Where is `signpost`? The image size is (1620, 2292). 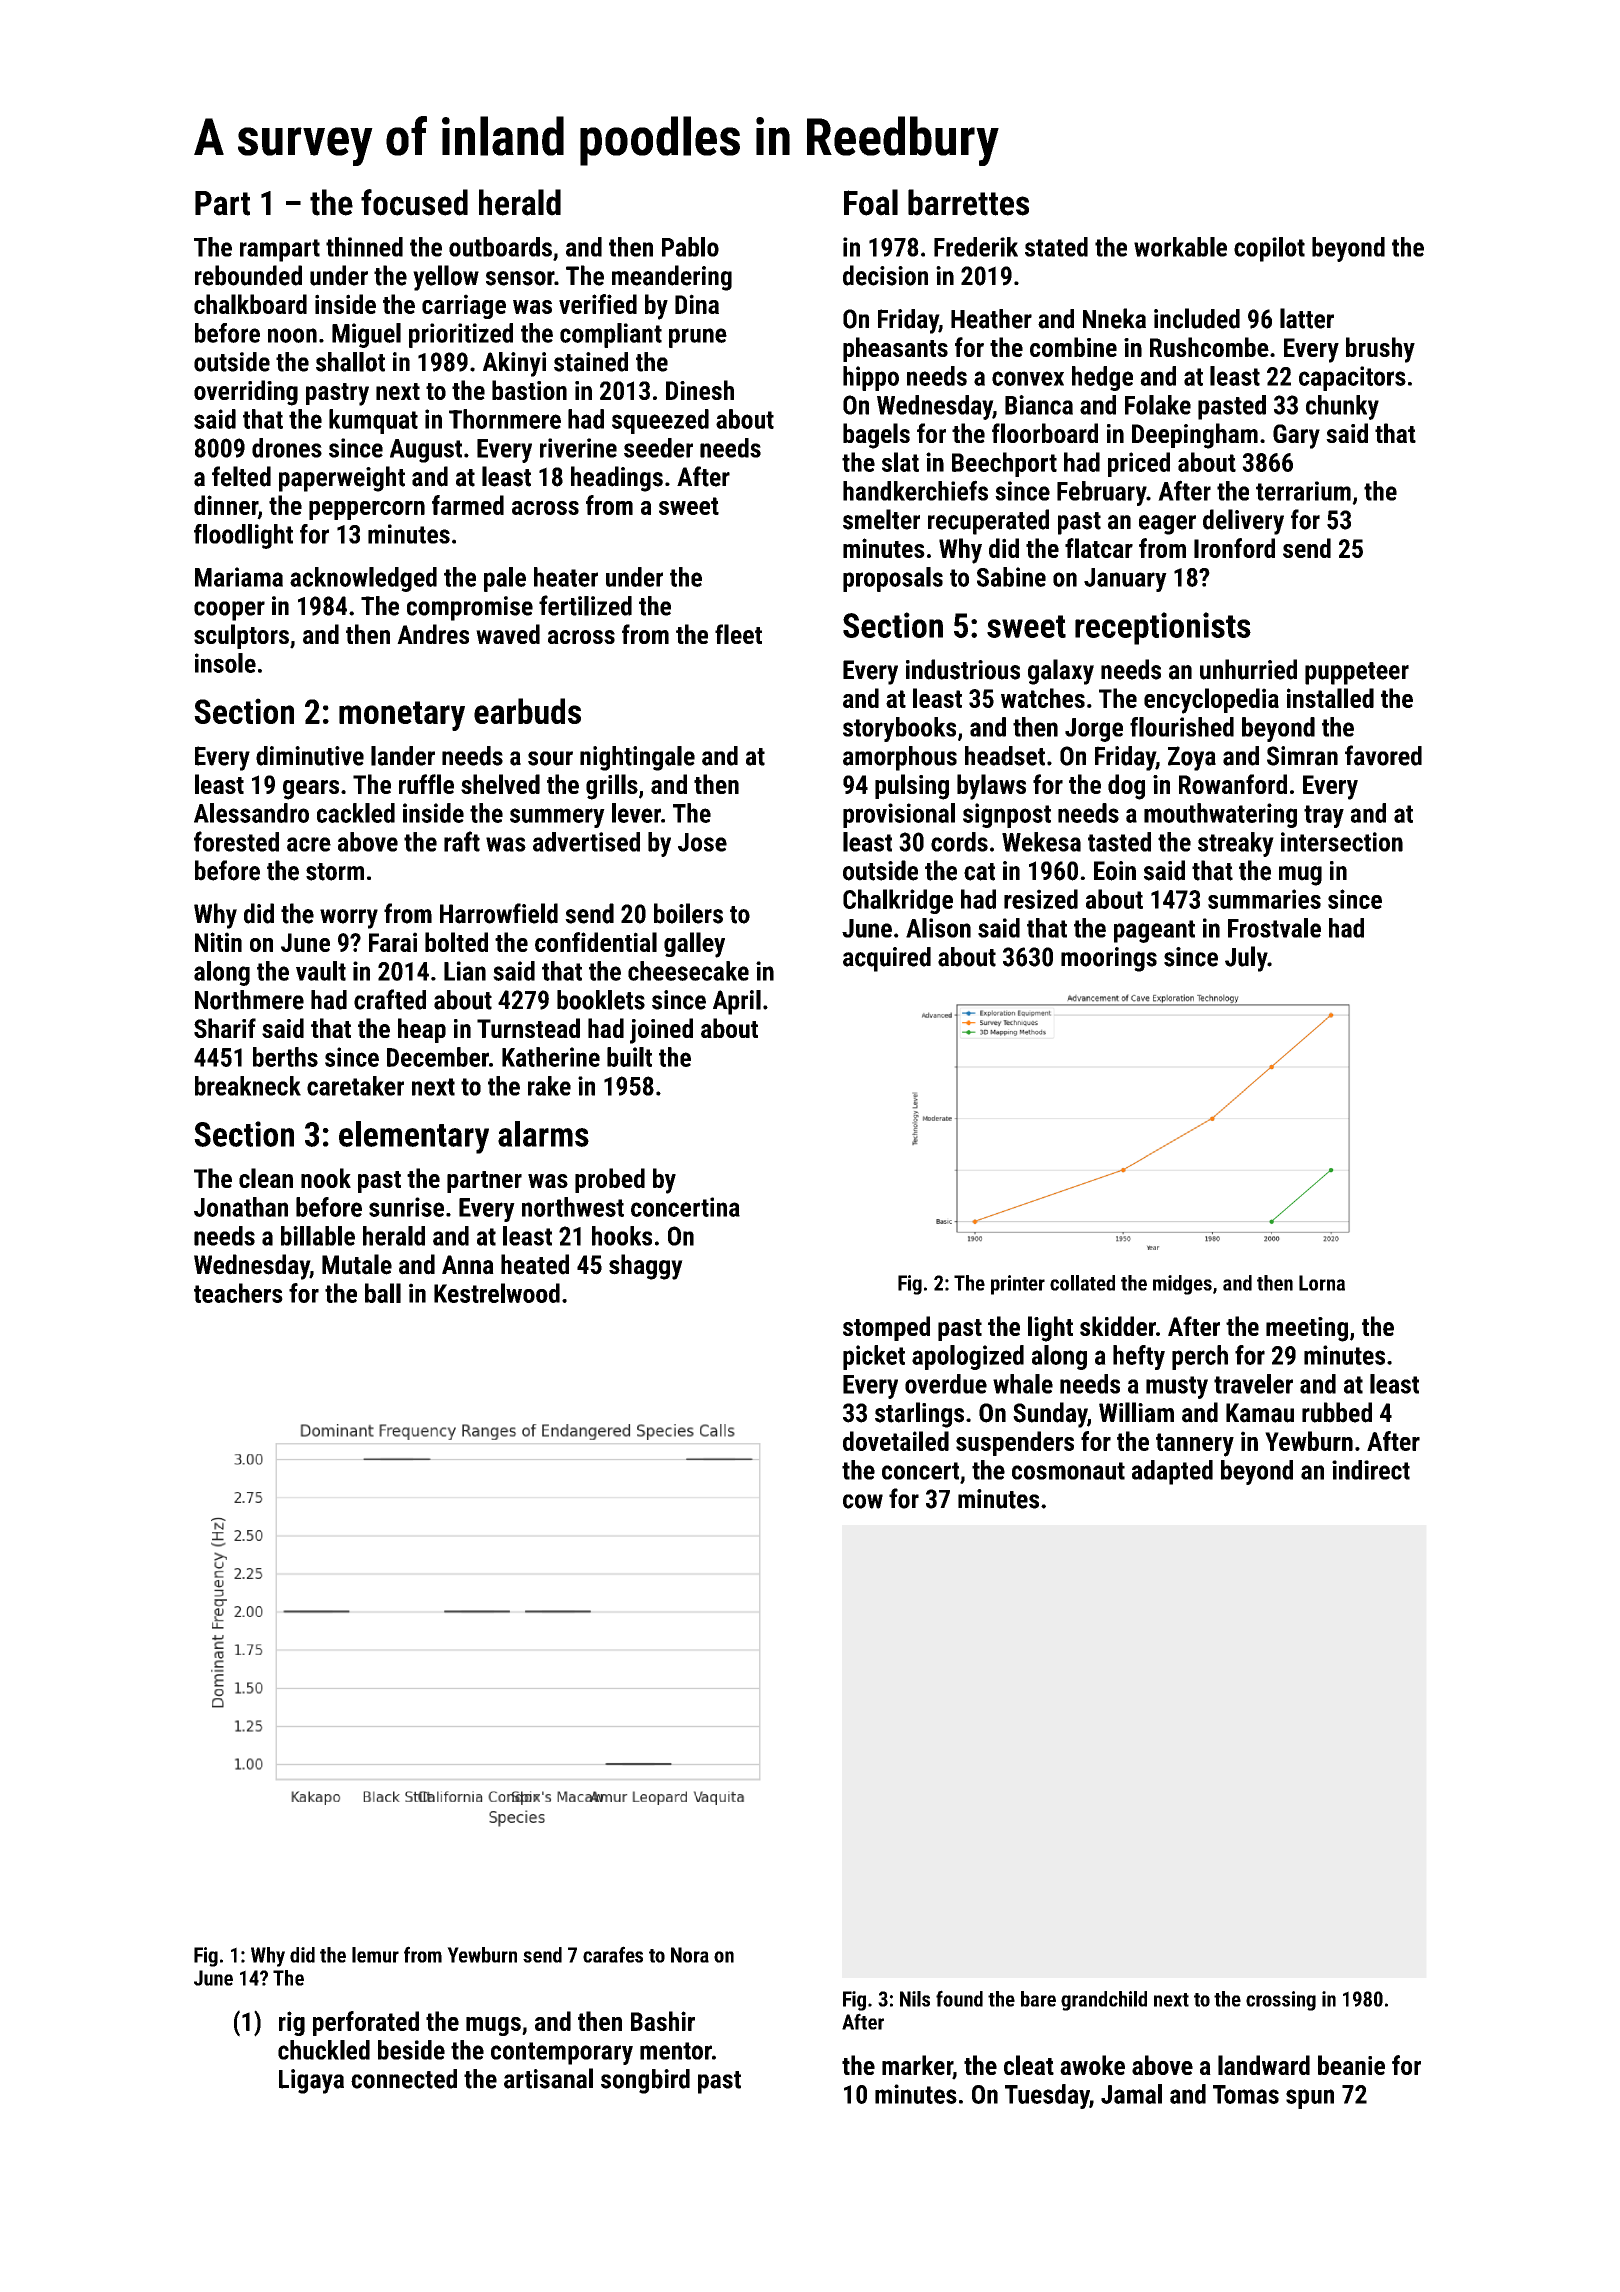 signpost is located at coordinates (1007, 815).
